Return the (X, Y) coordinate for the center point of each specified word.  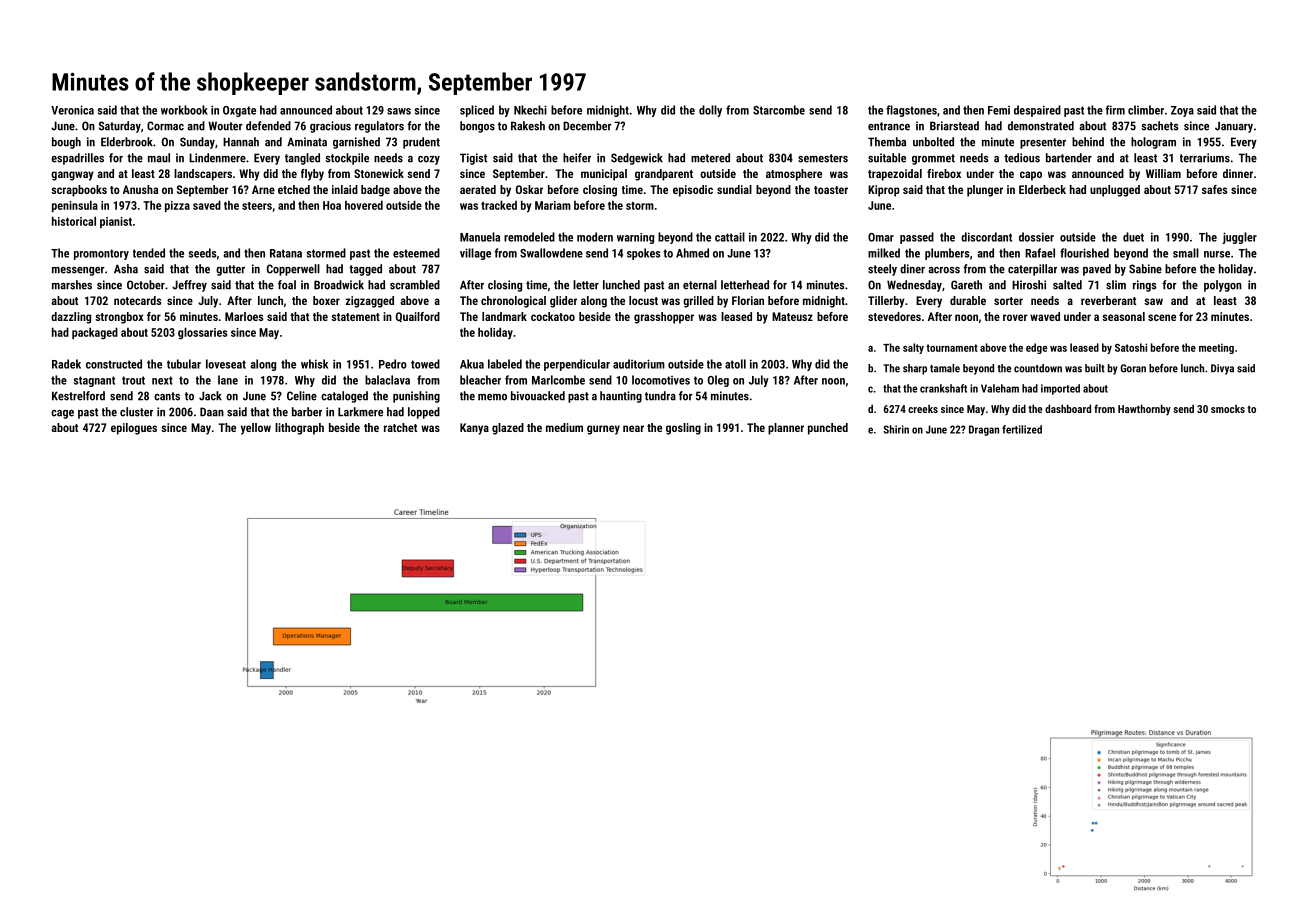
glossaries (202, 333)
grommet (933, 159)
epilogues (134, 429)
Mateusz (792, 316)
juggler (1239, 238)
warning (635, 238)
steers (257, 206)
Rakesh (528, 126)
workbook (184, 110)
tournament (952, 348)
